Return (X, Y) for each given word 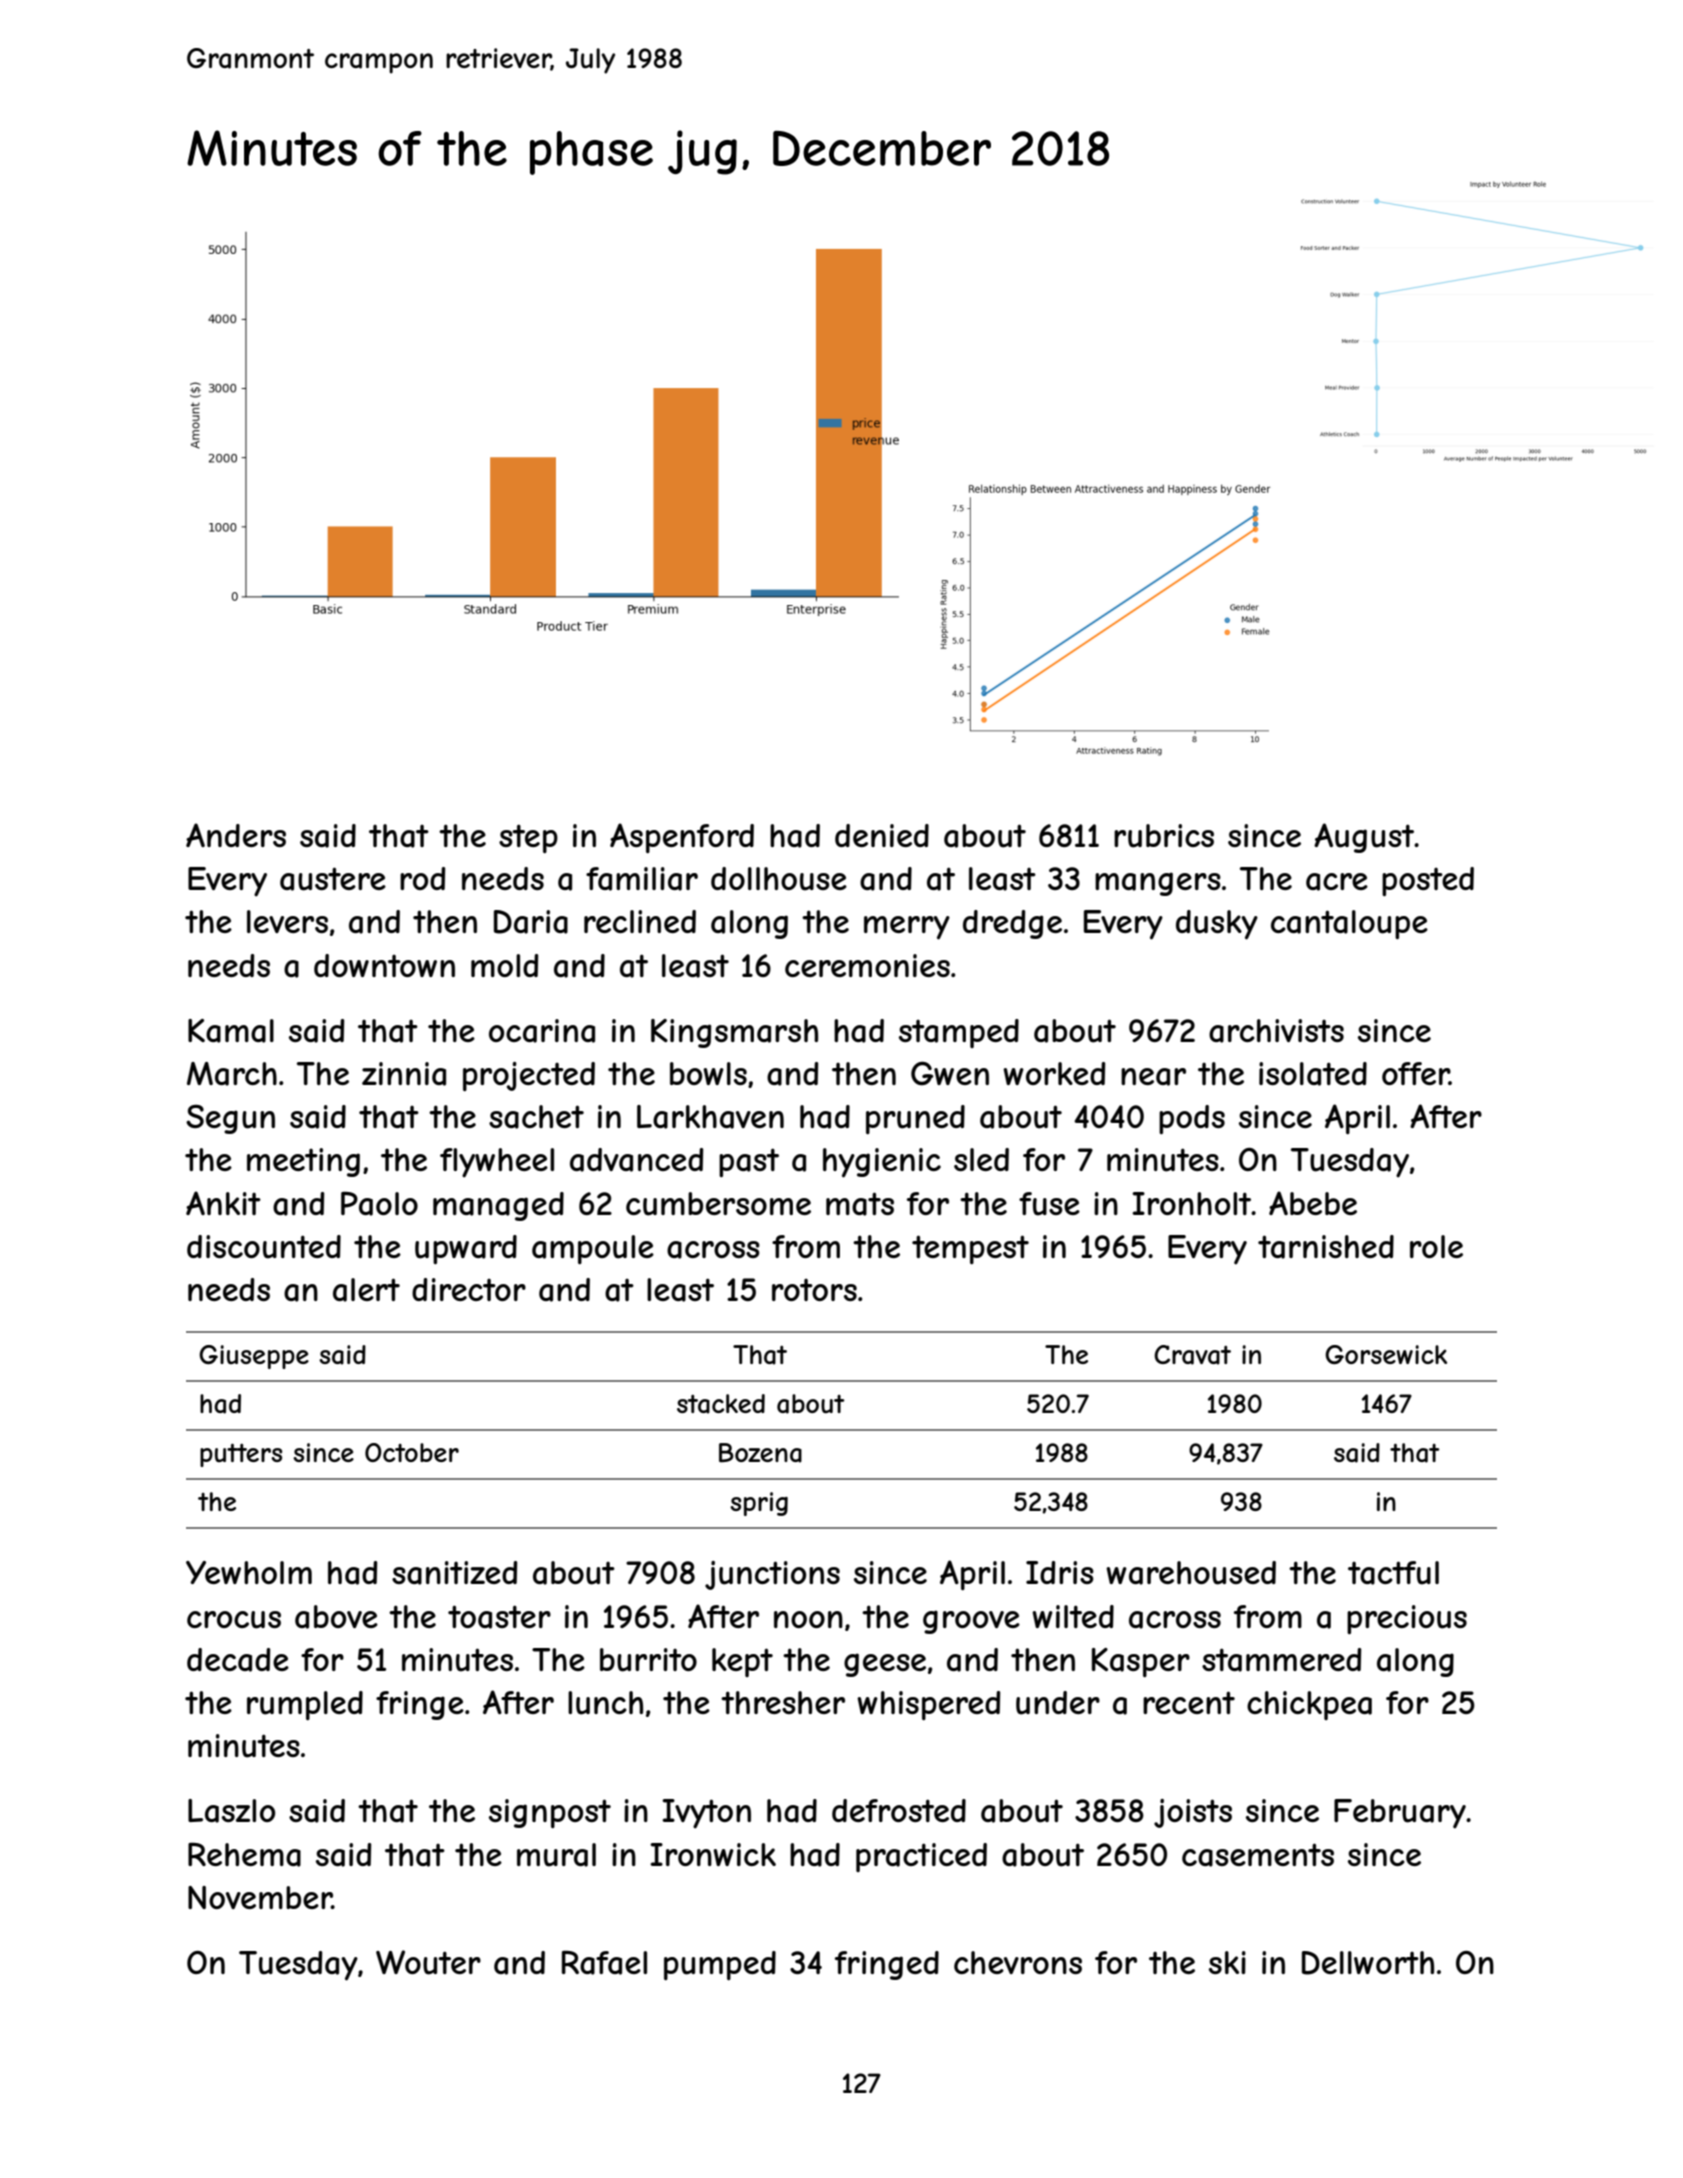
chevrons (1018, 1962)
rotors (814, 1290)
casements (1258, 1855)
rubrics (1164, 836)
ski (1227, 1962)
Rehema (244, 1854)
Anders (236, 835)
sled (981, 1159)
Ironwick (713, 1854)
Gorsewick (1386, 1354)
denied (882, 835)
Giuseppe (254, 1357)
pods (1192, 1119)
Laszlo (231, 1811)
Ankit (223, 1203)
